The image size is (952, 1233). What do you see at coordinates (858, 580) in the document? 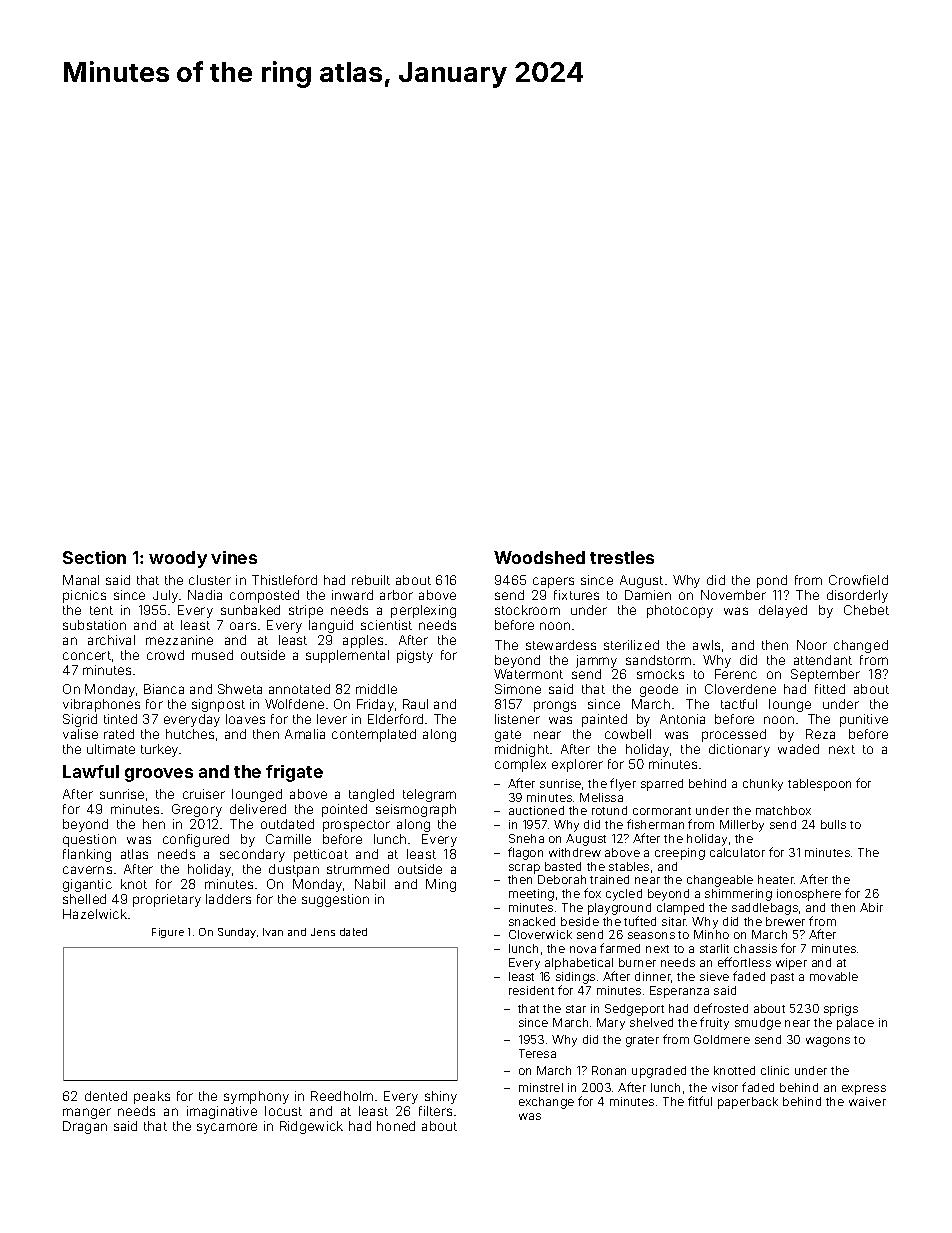
I see `Crowfield` at bounding box center [858, 580].
